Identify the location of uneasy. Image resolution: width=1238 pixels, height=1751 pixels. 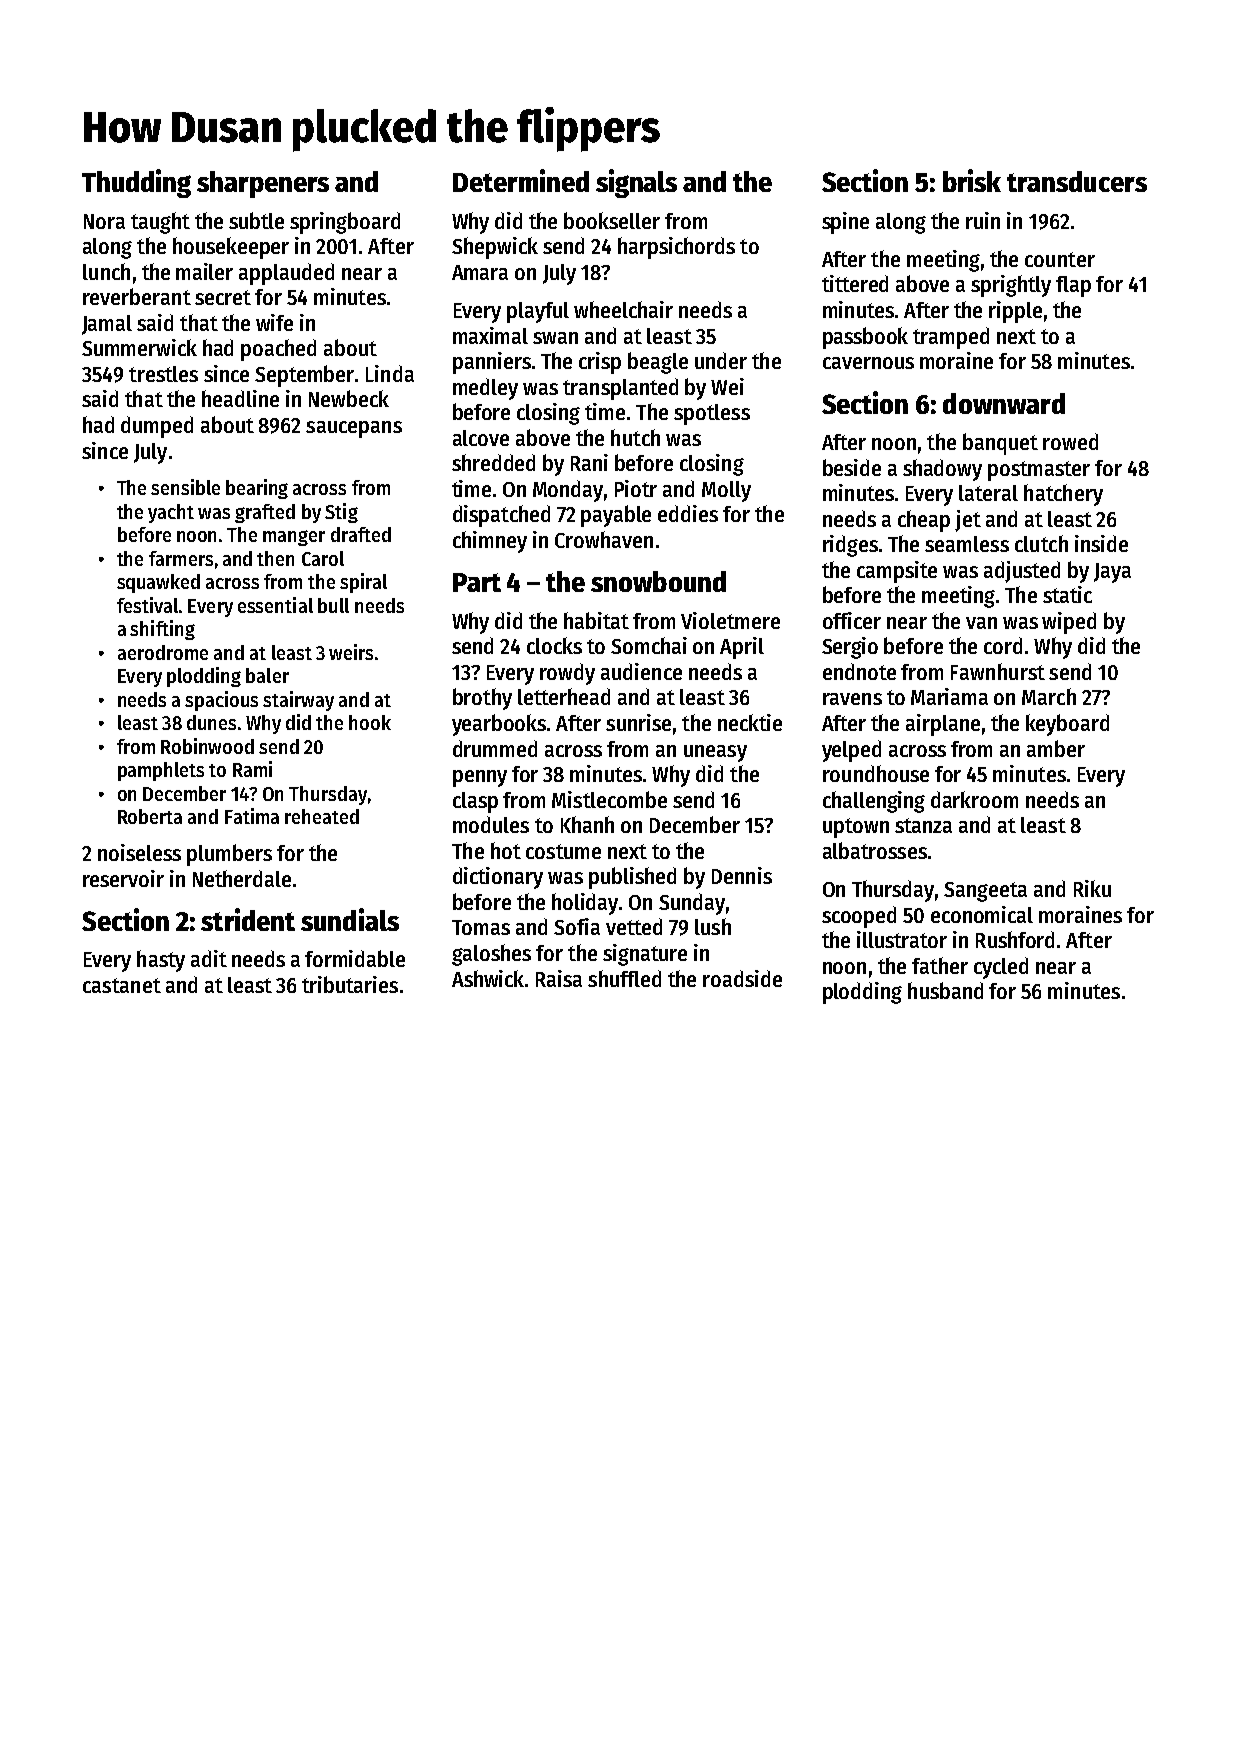
(715, 753).
